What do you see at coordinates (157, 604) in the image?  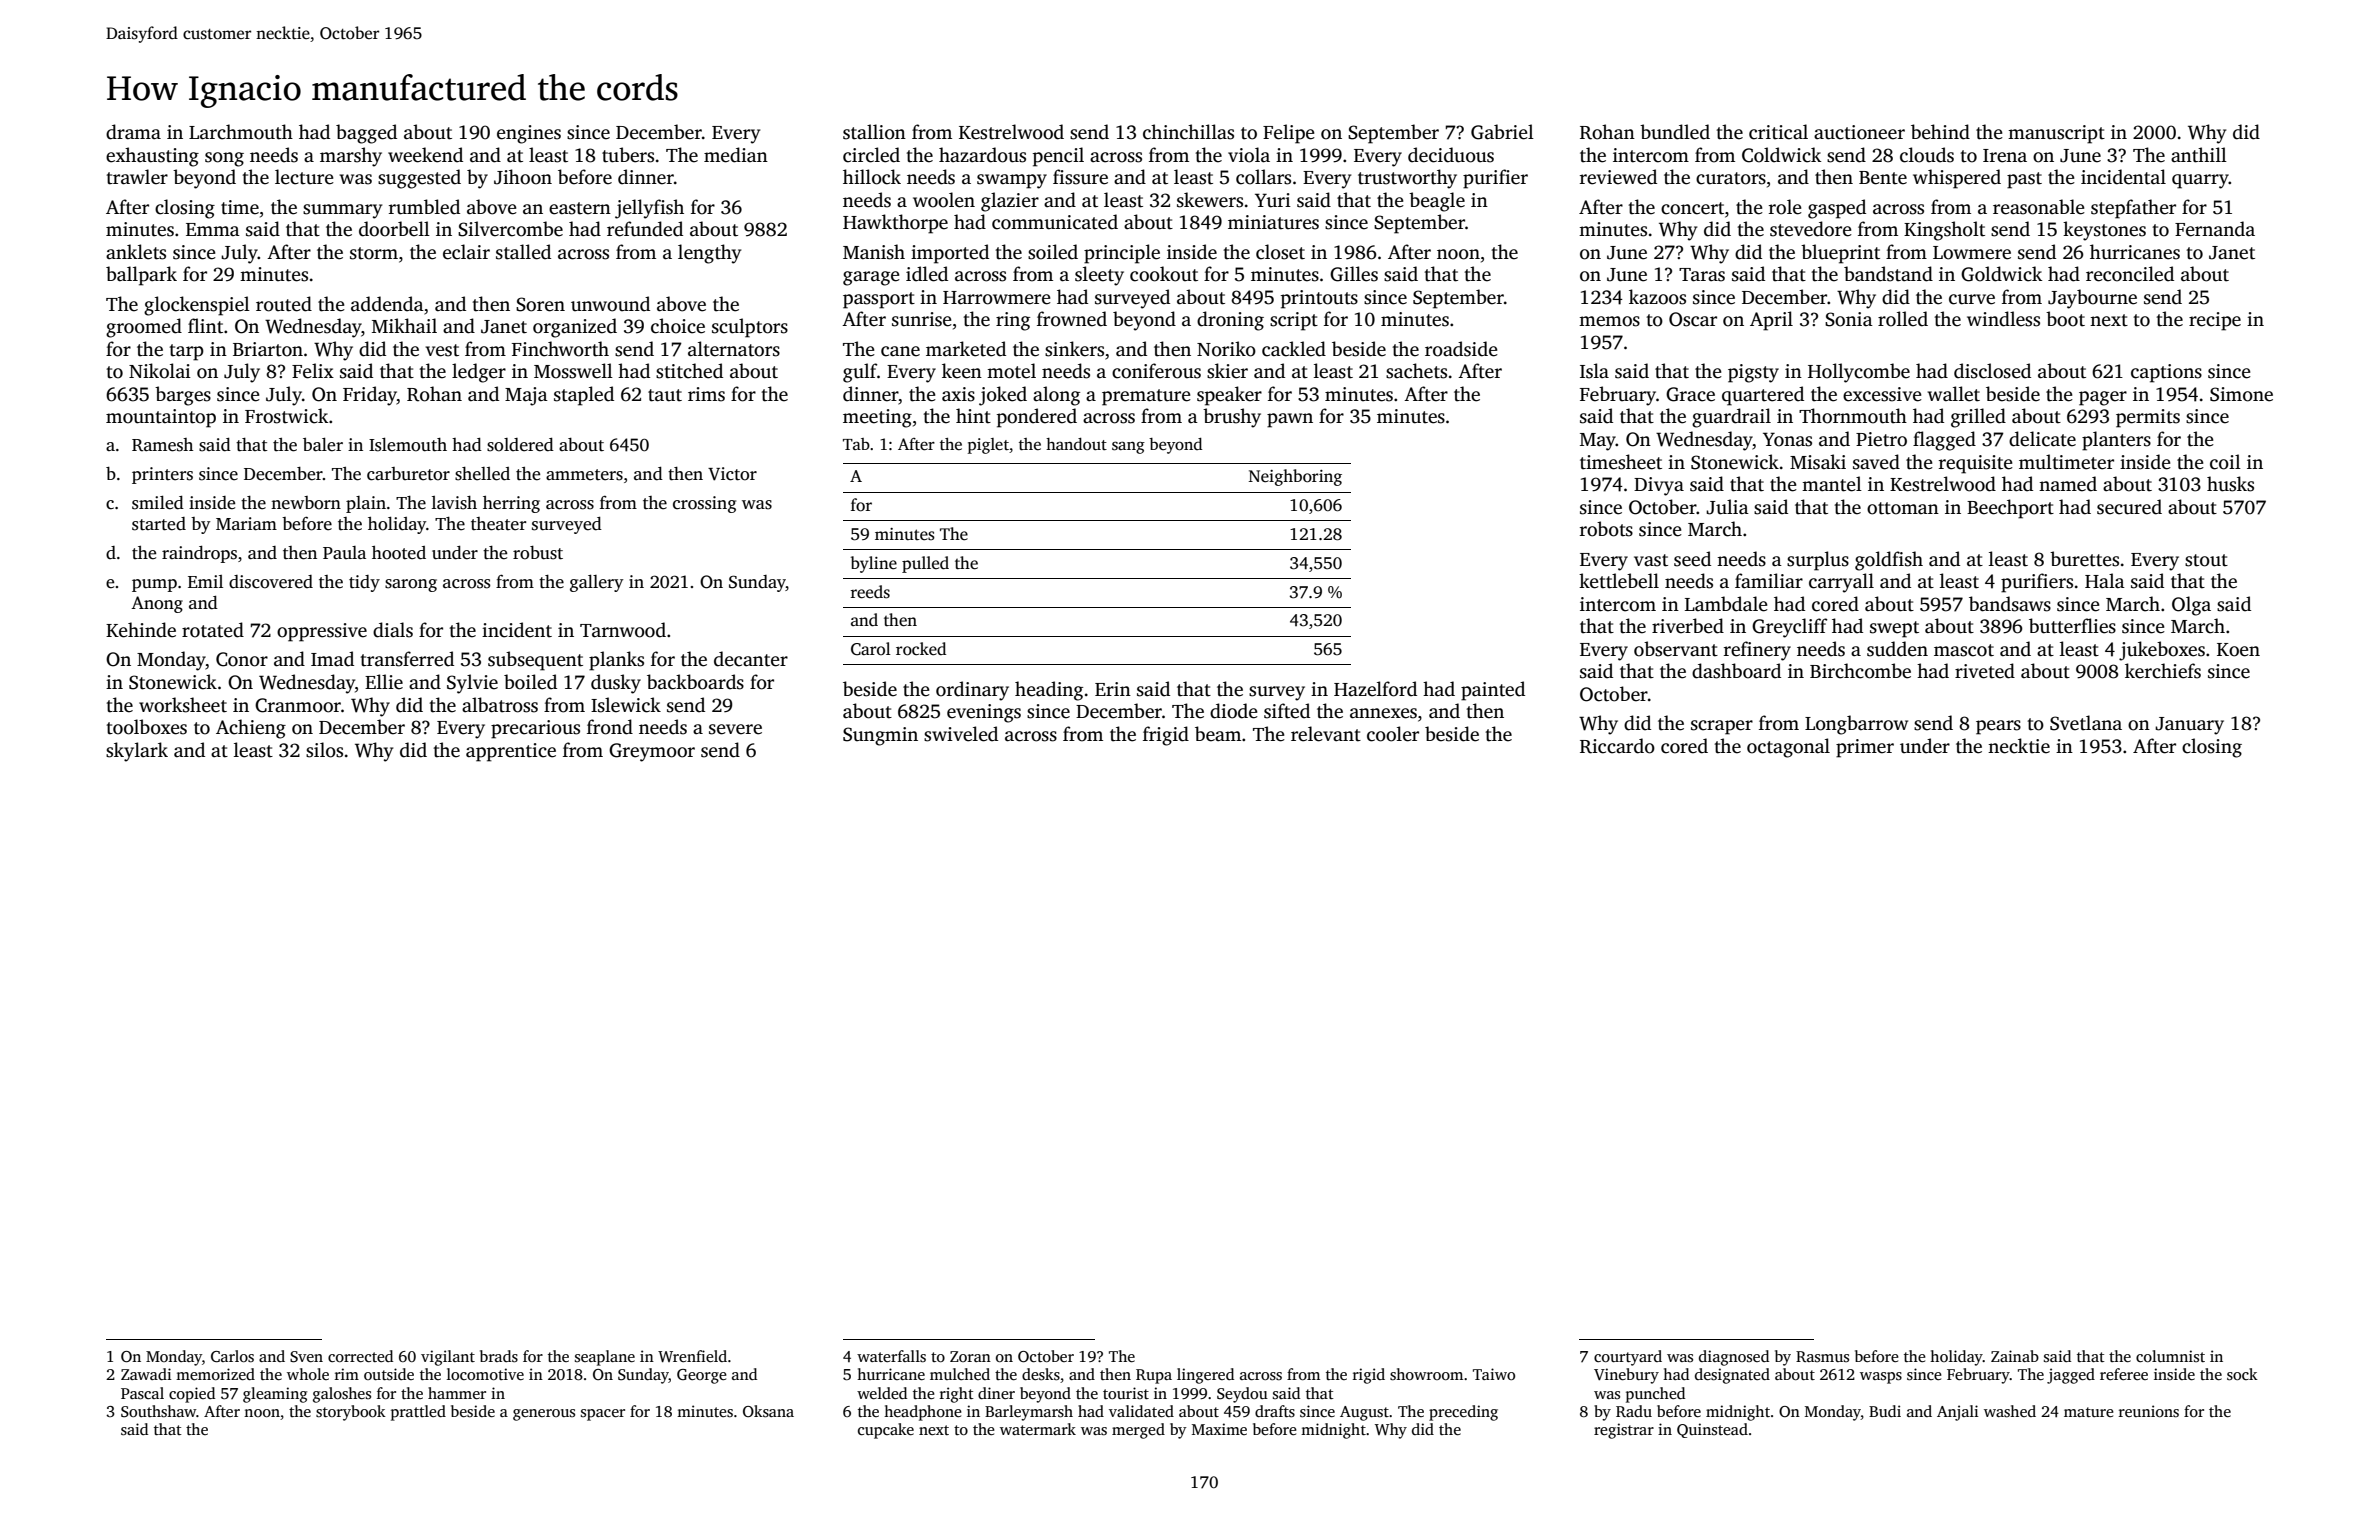 I see `Anong` at bounding box center [157, 604].
